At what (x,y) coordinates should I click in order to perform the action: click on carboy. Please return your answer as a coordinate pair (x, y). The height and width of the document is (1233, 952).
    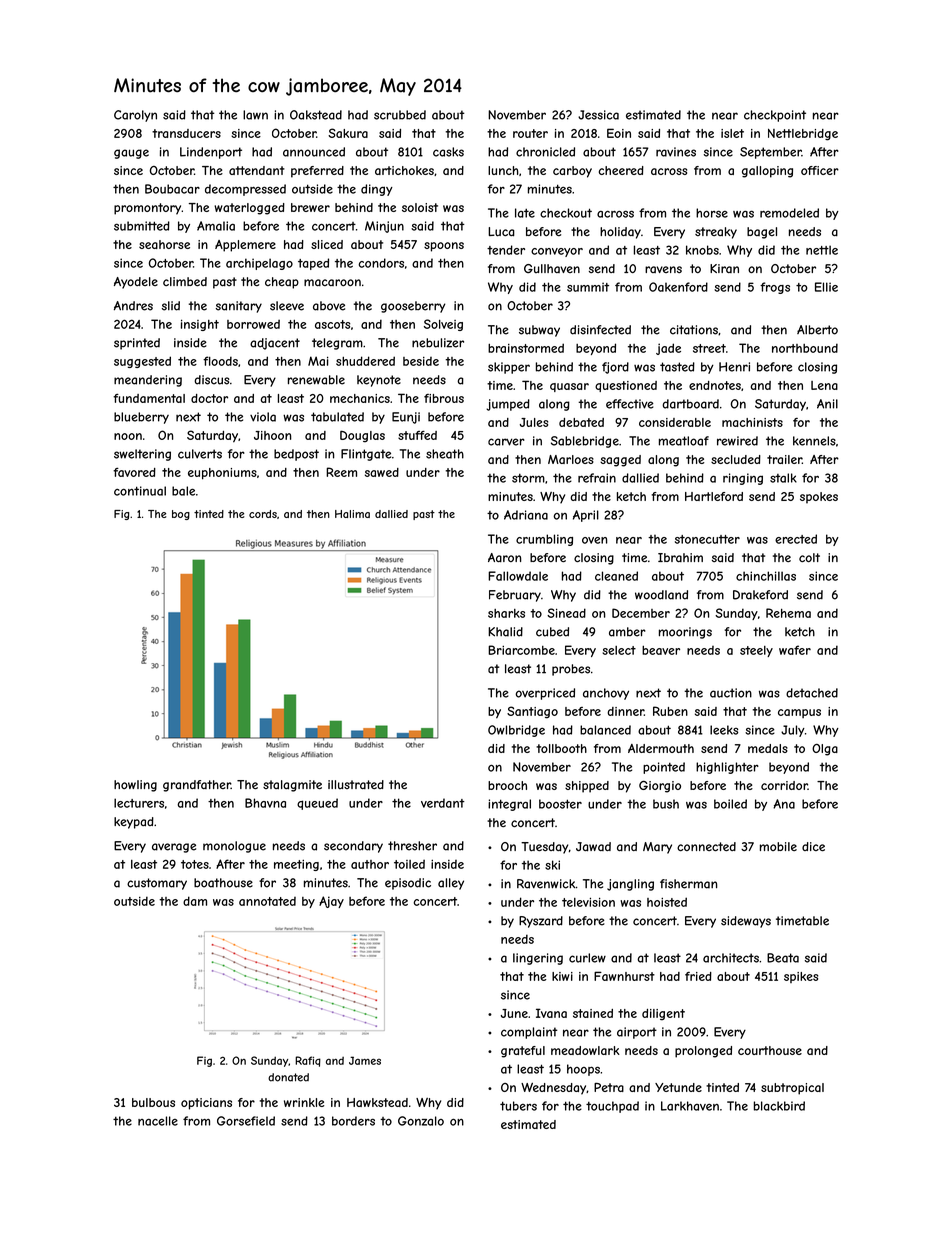
    Looking at the image, I should click on (572, 172).
